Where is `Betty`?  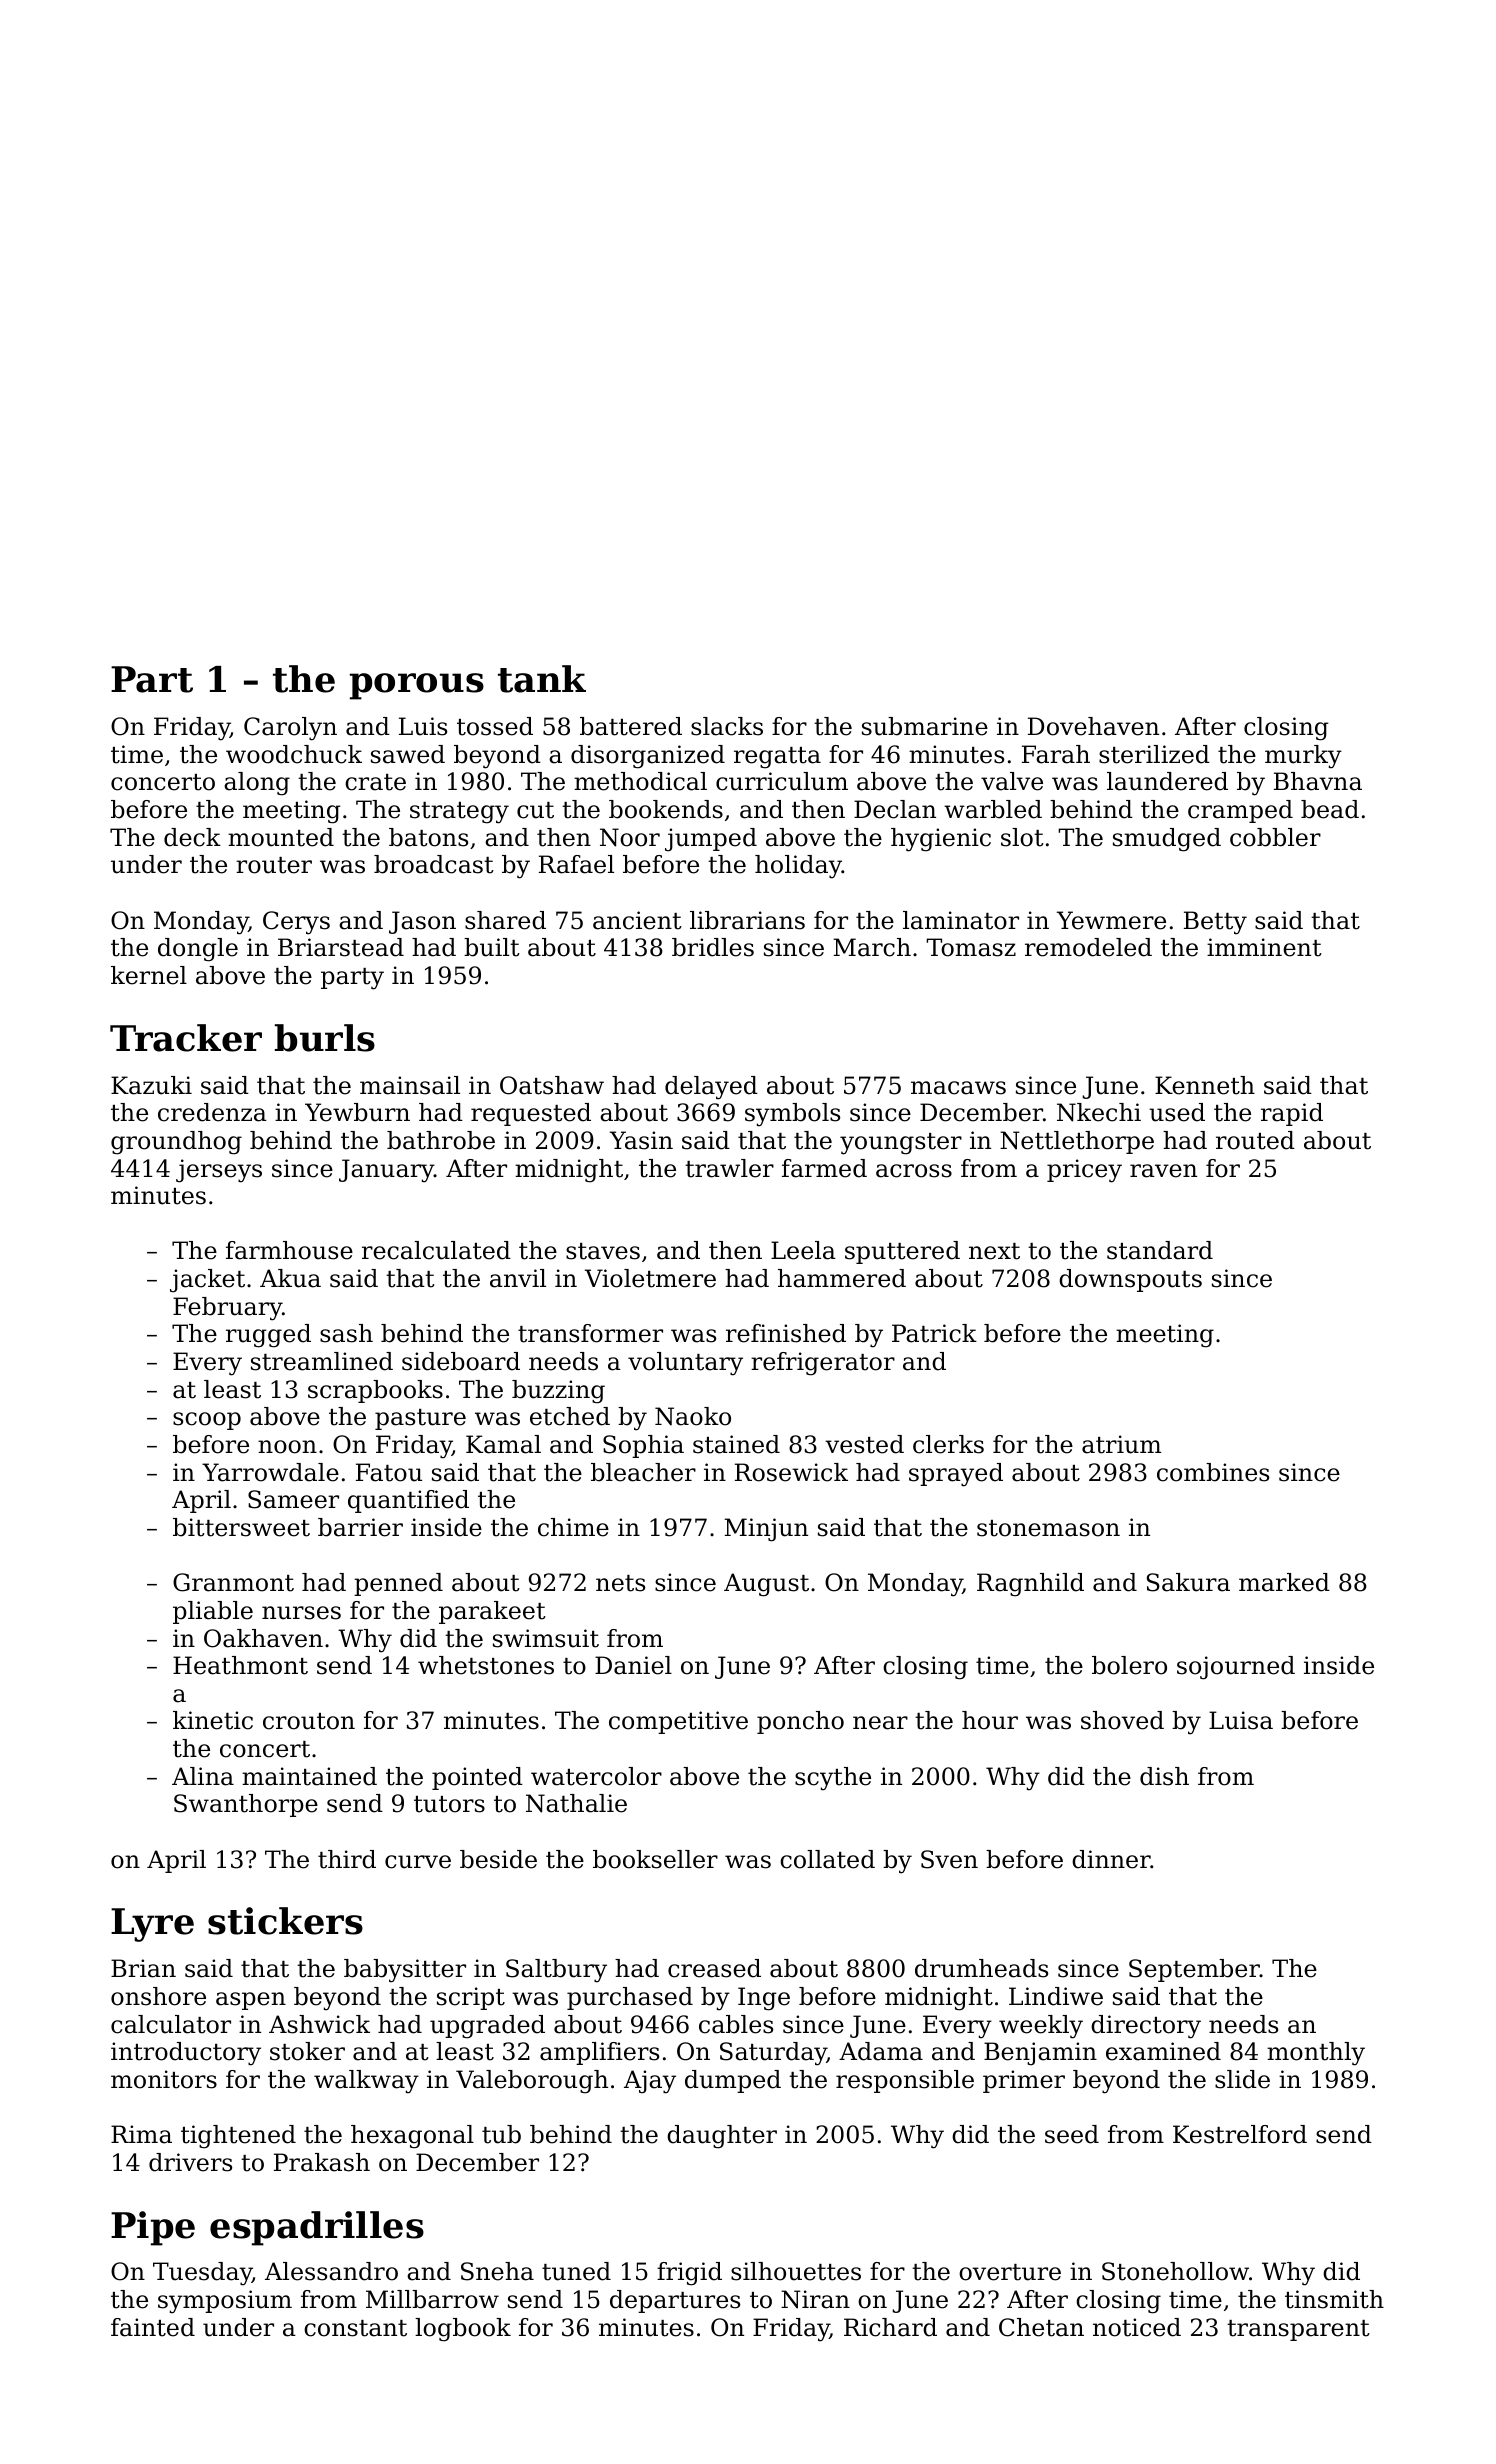 Betty is located at coordinates (1215, 923).
